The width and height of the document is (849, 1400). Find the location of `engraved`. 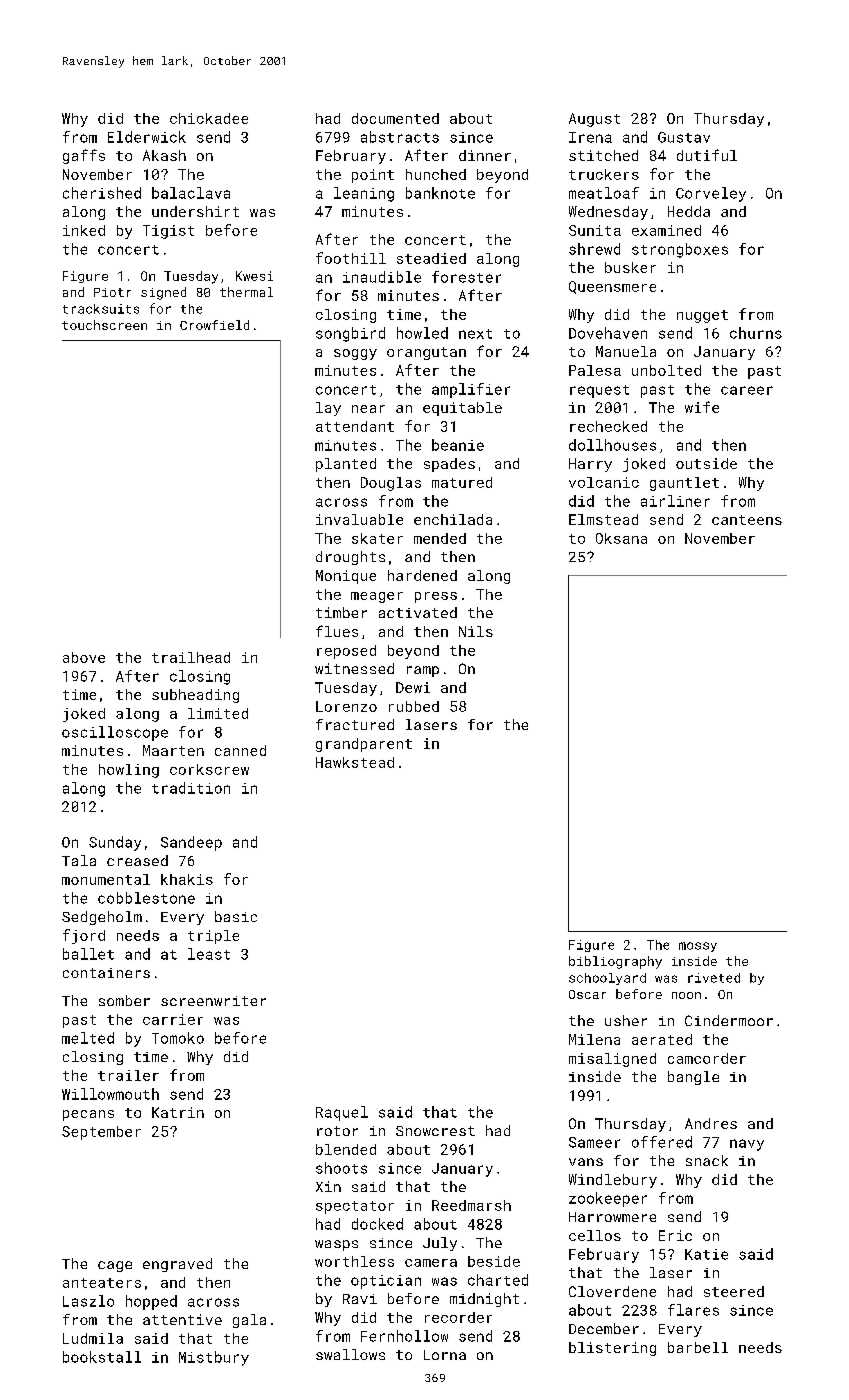

engraved is located at coordinates (177, 1265).
